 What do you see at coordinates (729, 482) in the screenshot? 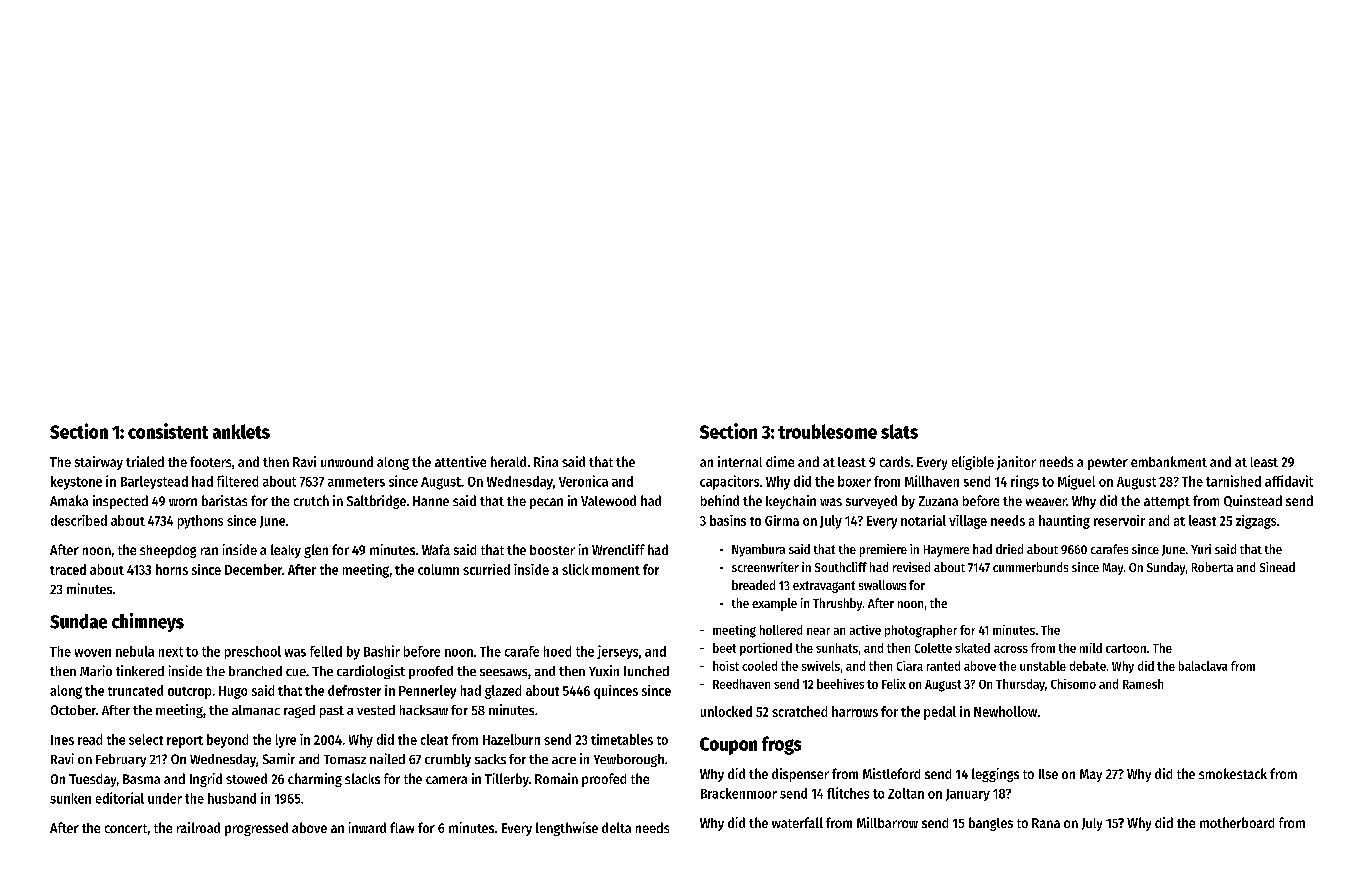
I see `capacitors` at bounding box center [729, 482].
